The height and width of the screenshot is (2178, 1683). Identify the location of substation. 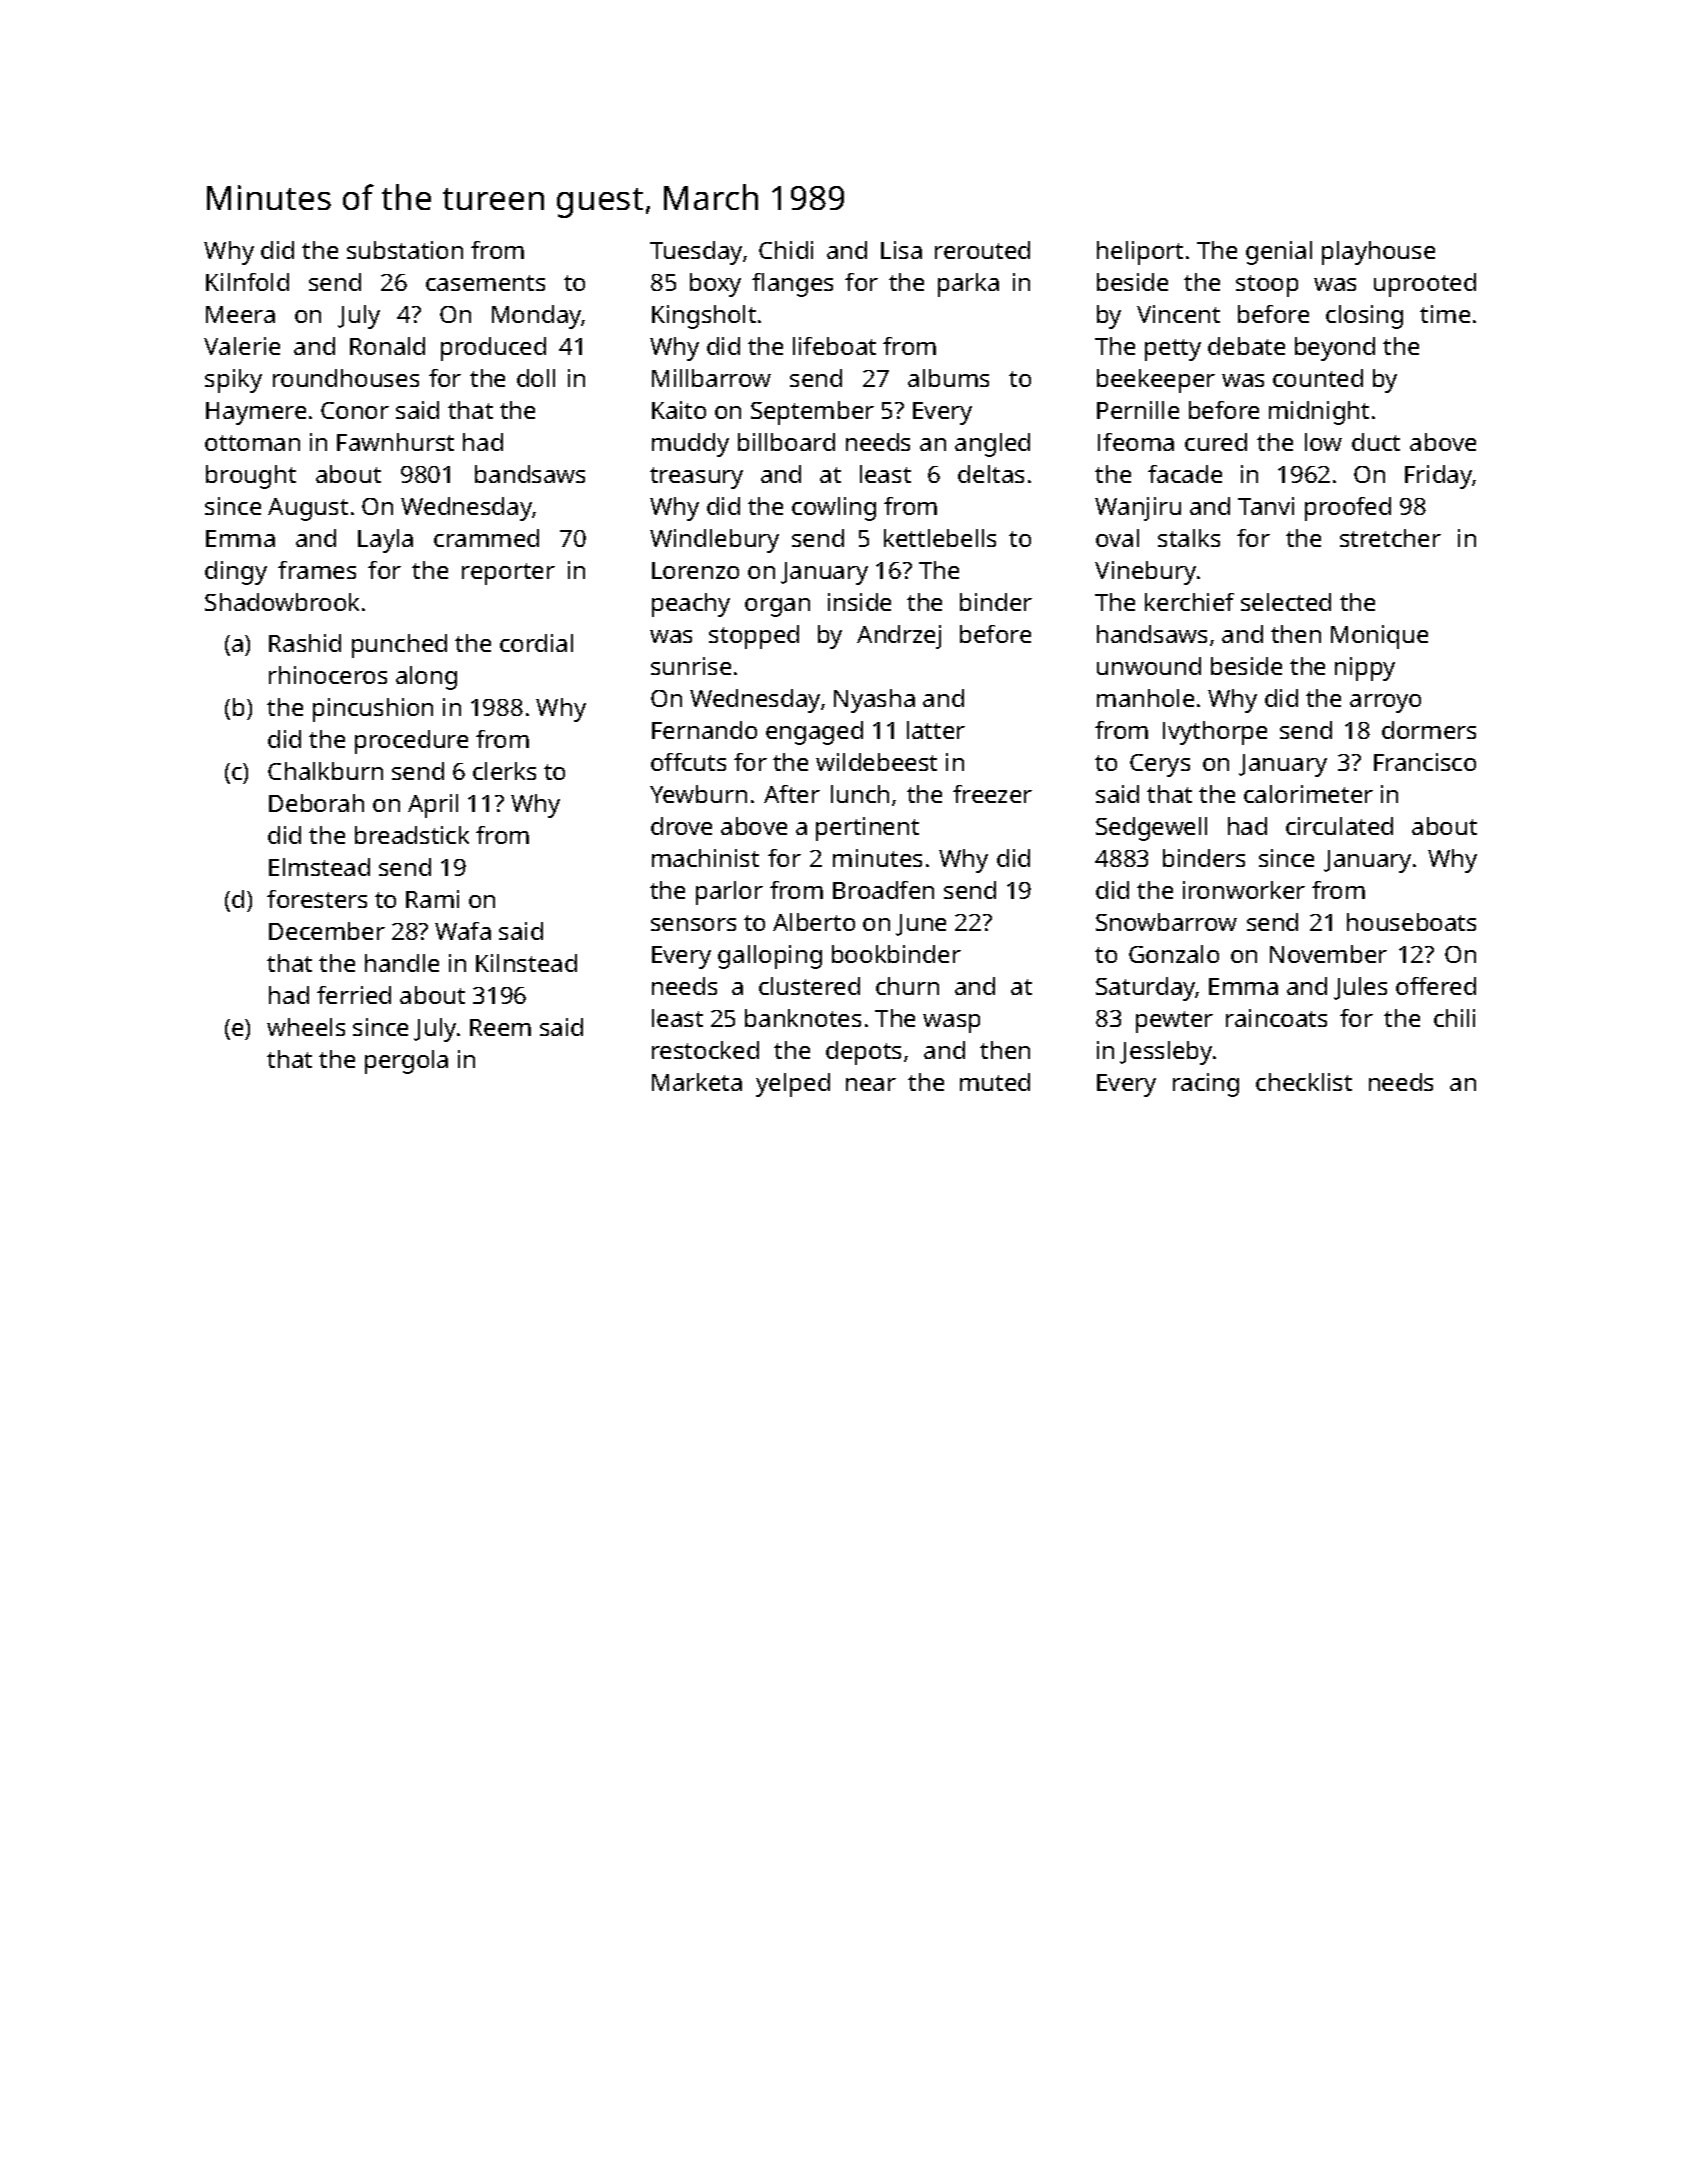
(405, 250).
